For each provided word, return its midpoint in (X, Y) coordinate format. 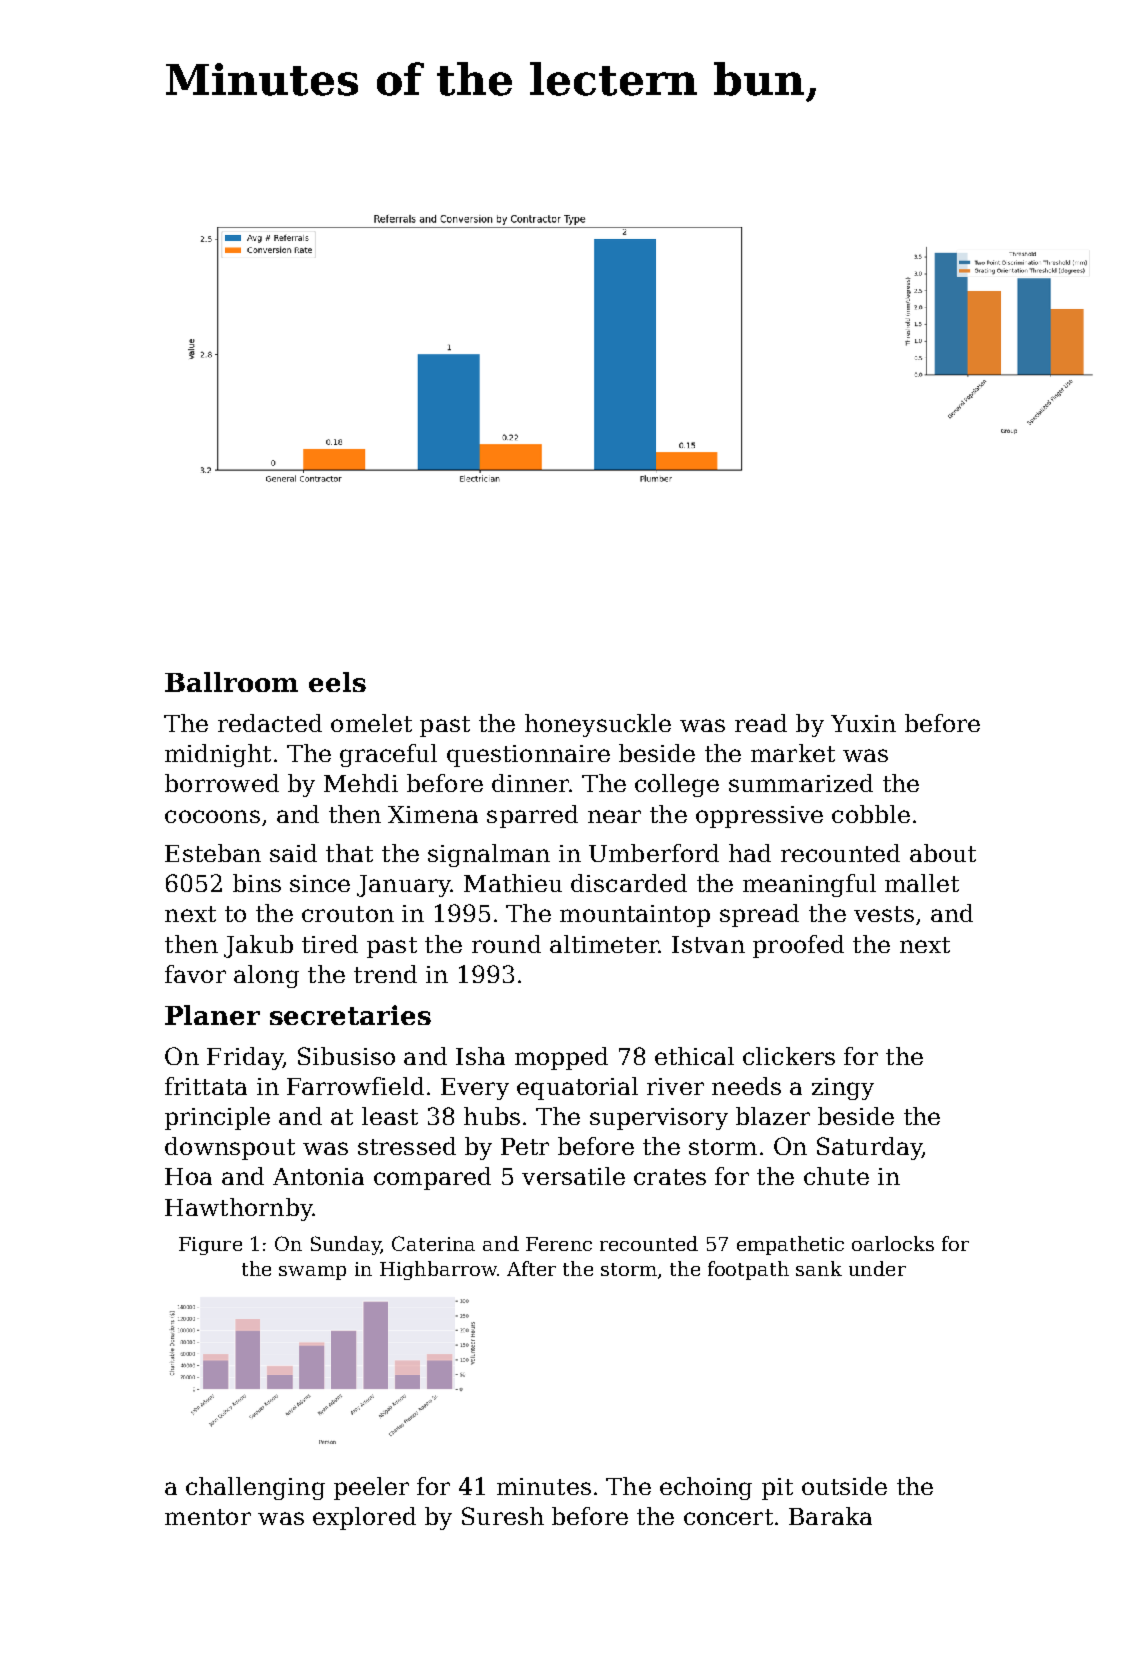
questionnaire (528, 756)
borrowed (222, 783)
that (349, 853)
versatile (573, 1176)
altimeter (604, 944)
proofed (798, 946)
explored (364, 1518)
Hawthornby (239, 1209)
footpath (748, 1270)
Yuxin (863, 723)
